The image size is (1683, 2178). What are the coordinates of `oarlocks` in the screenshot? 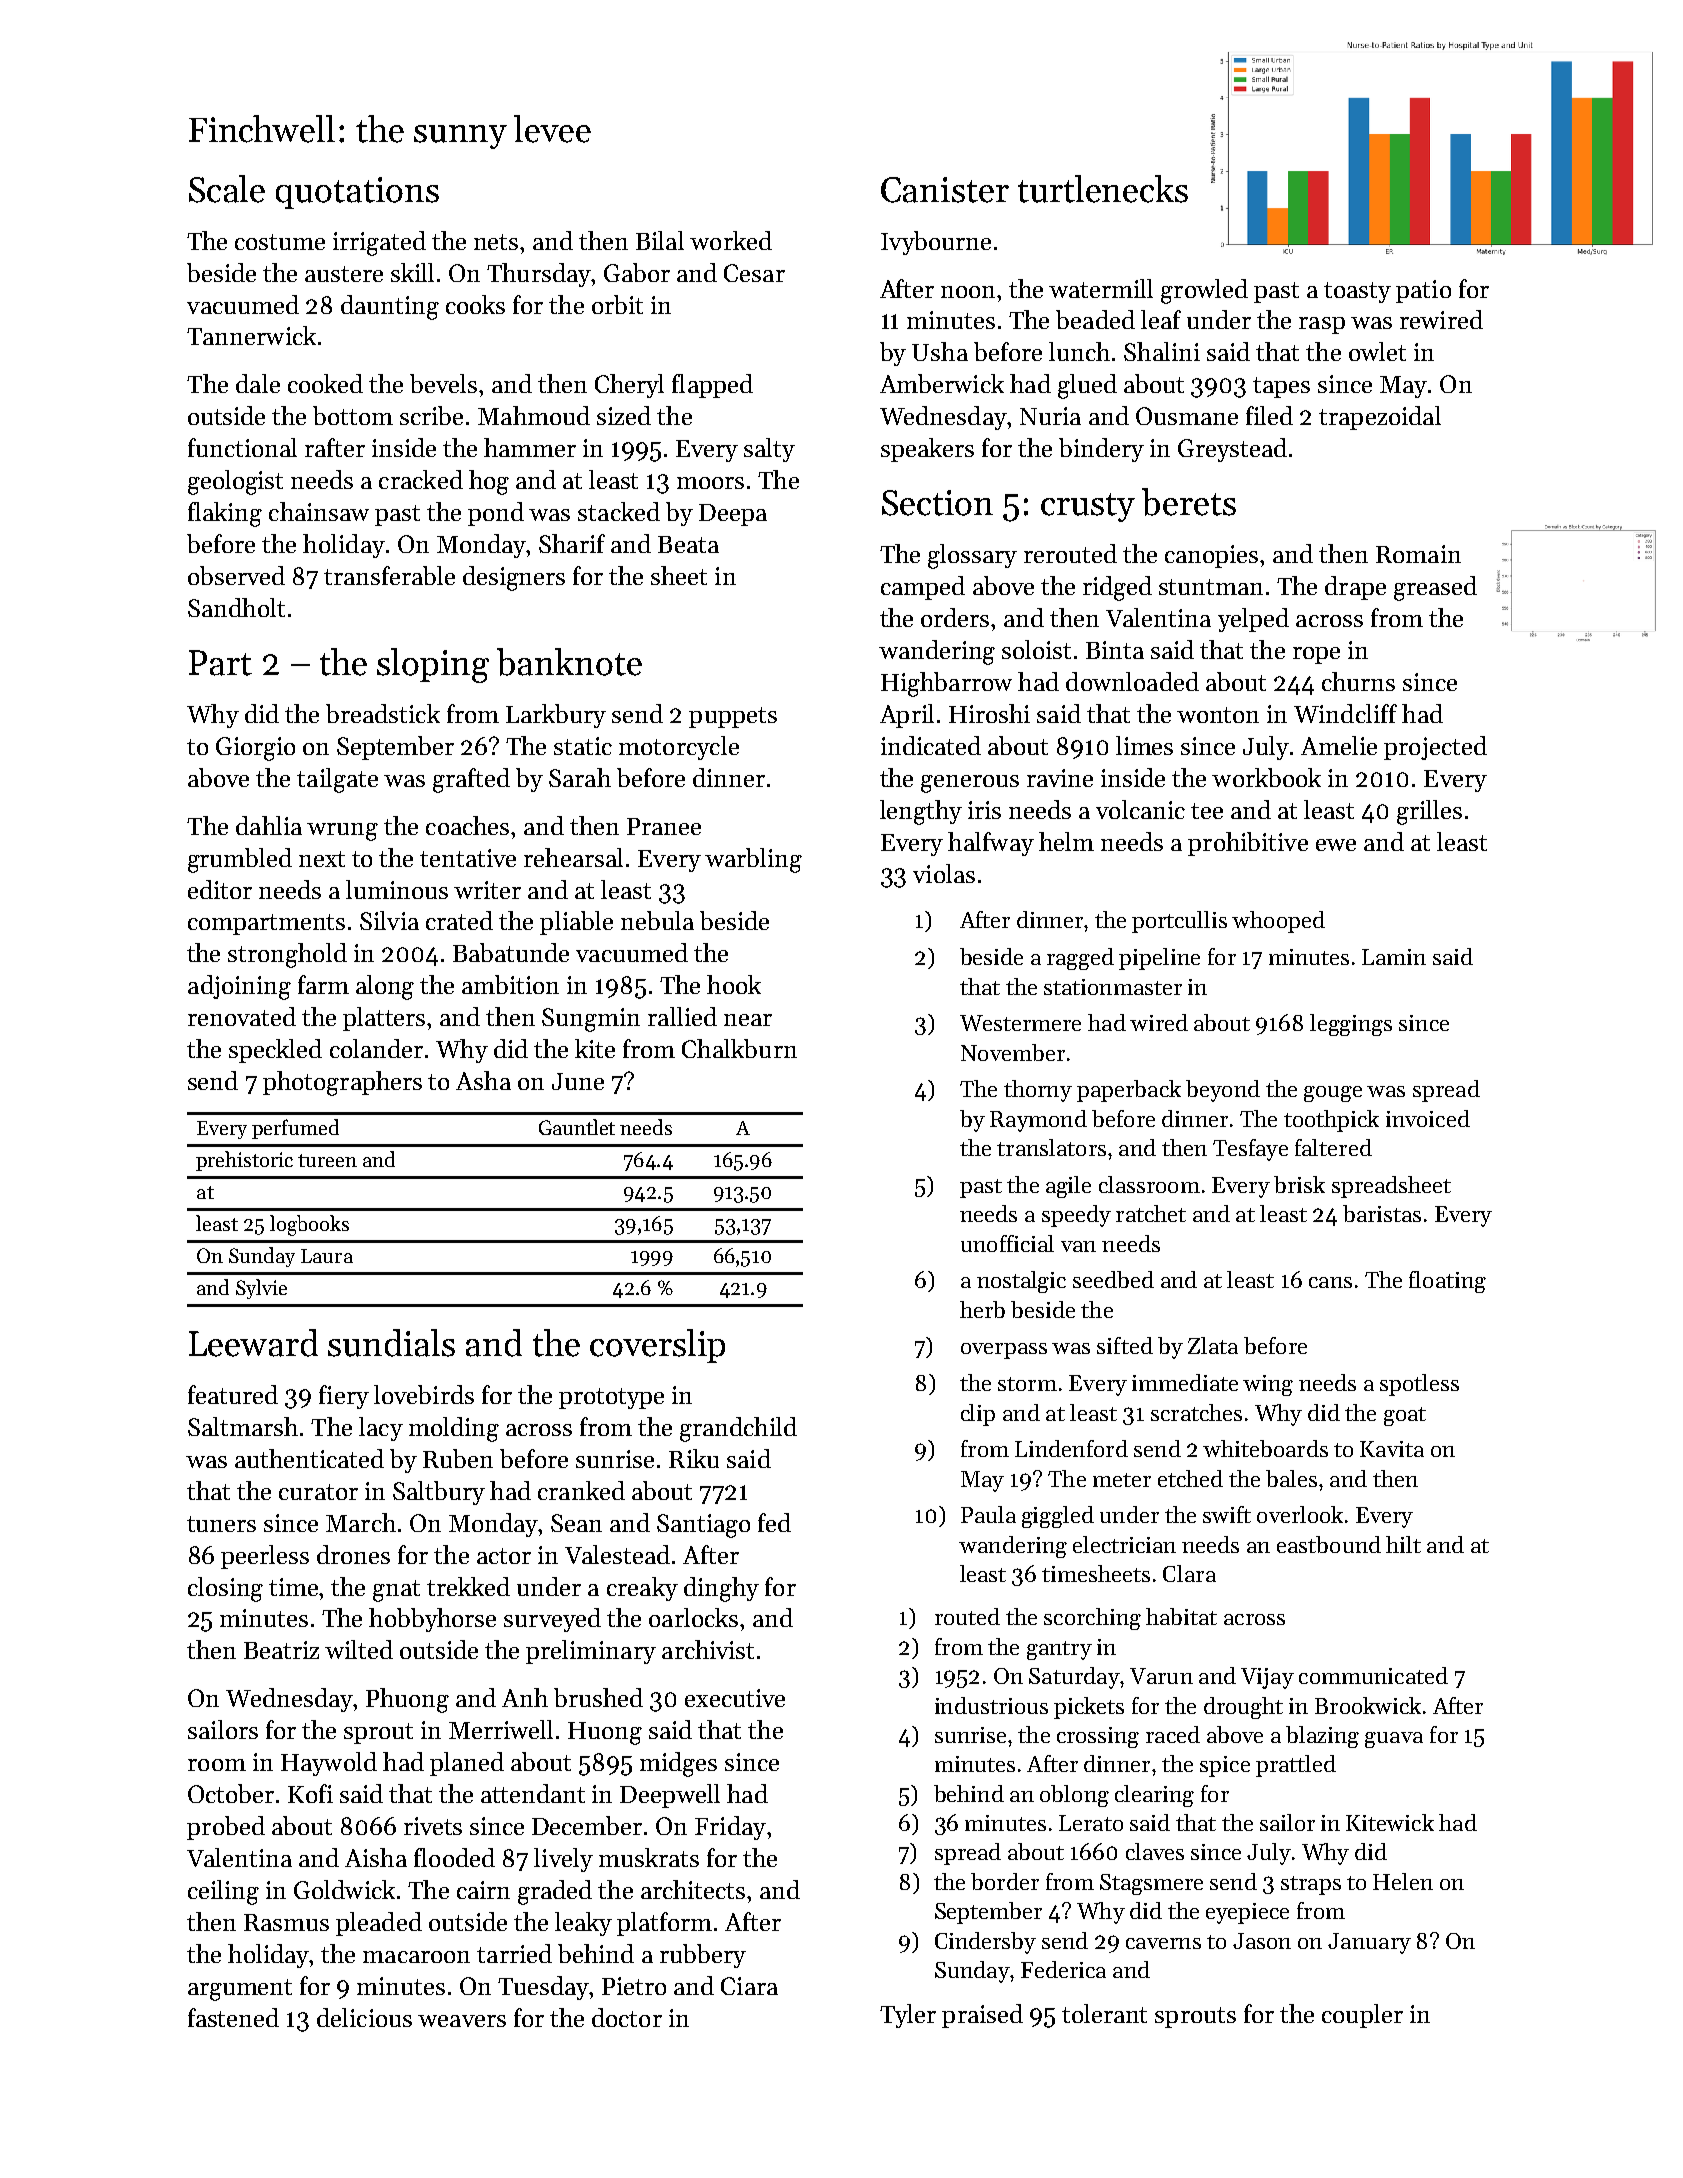 It's located at (693, 1617).
